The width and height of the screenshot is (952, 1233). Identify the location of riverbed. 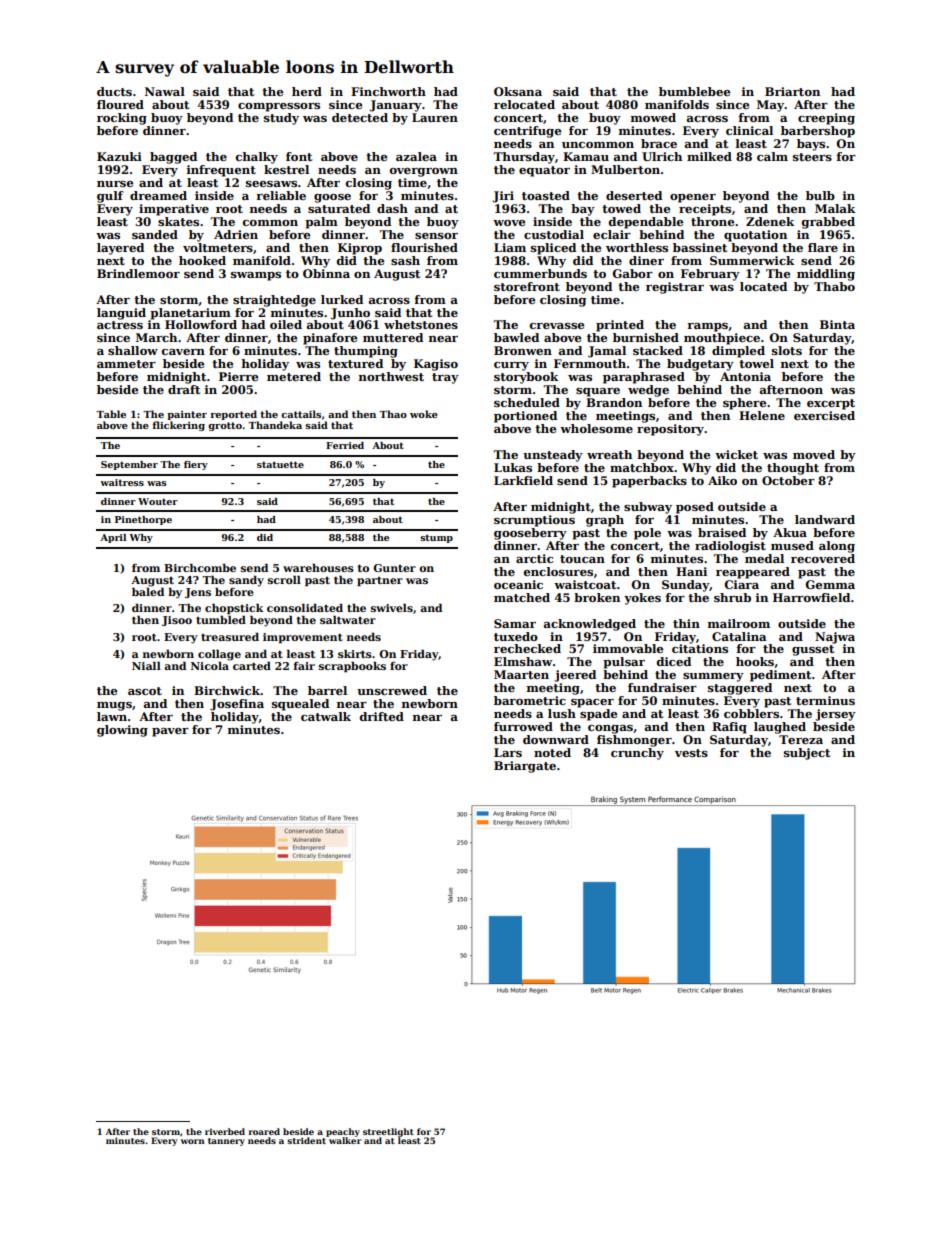
(225, 1131).
